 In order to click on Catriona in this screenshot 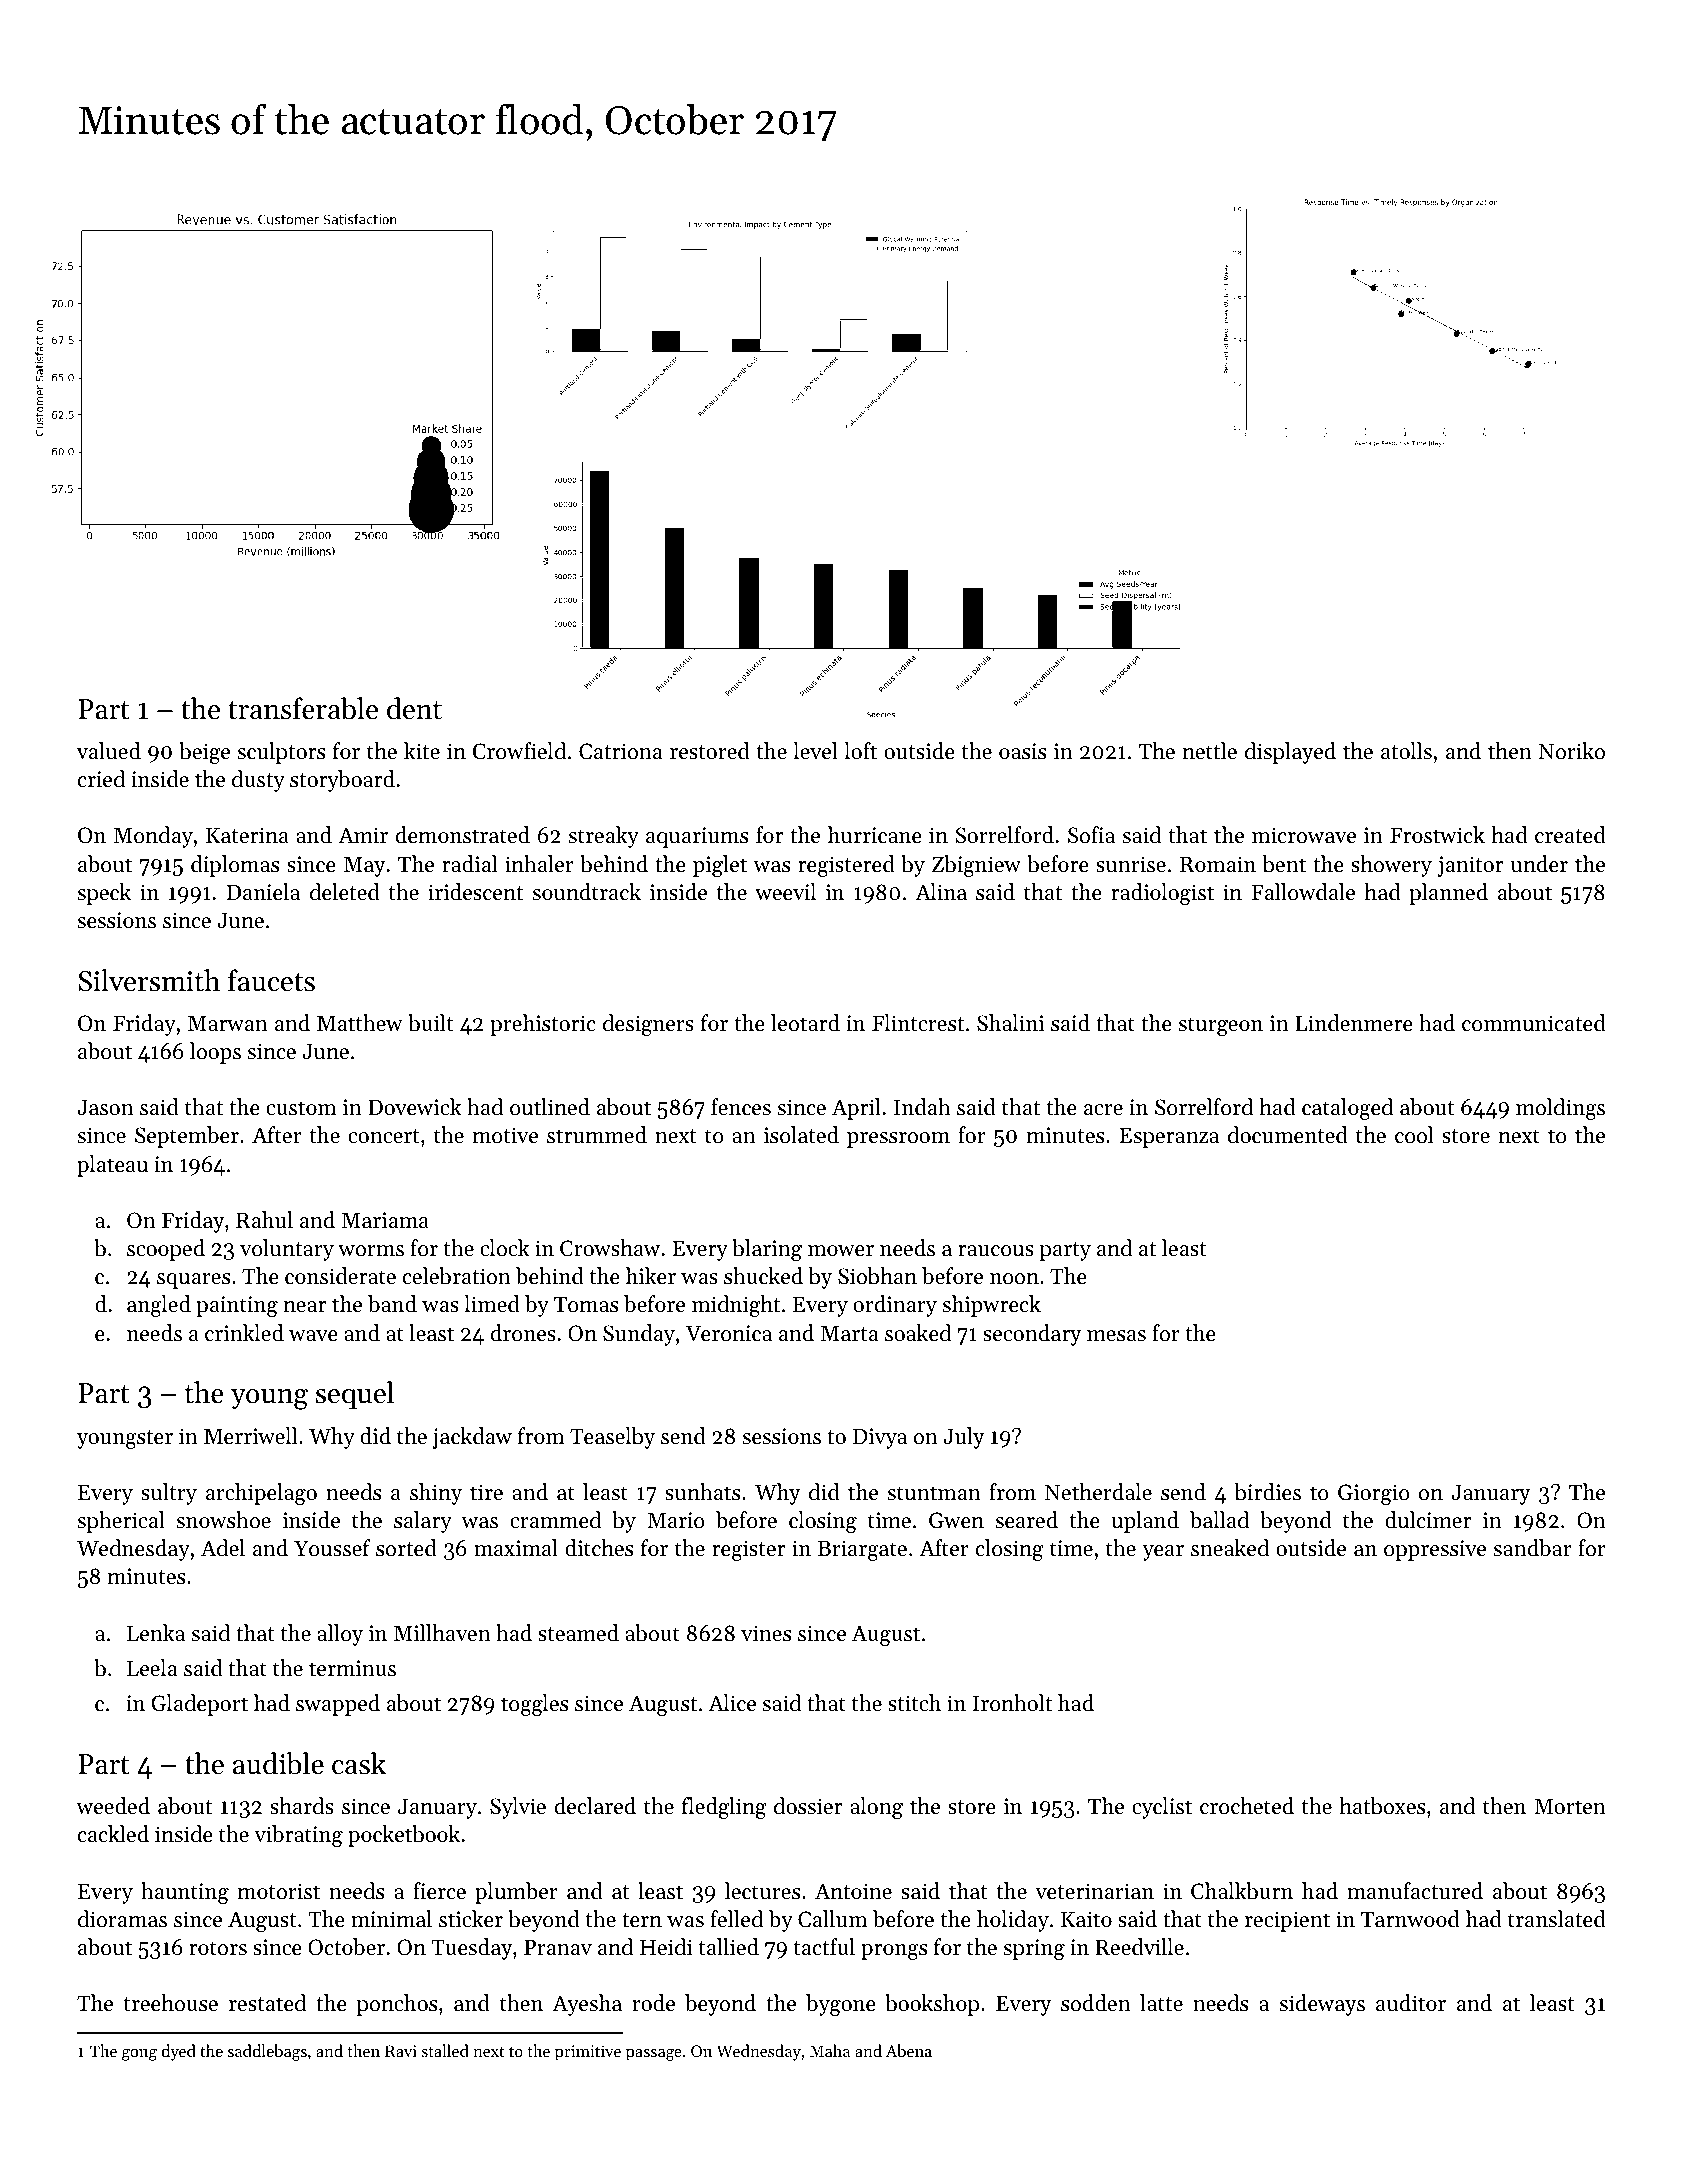, I will do `click(621, 751)`.
